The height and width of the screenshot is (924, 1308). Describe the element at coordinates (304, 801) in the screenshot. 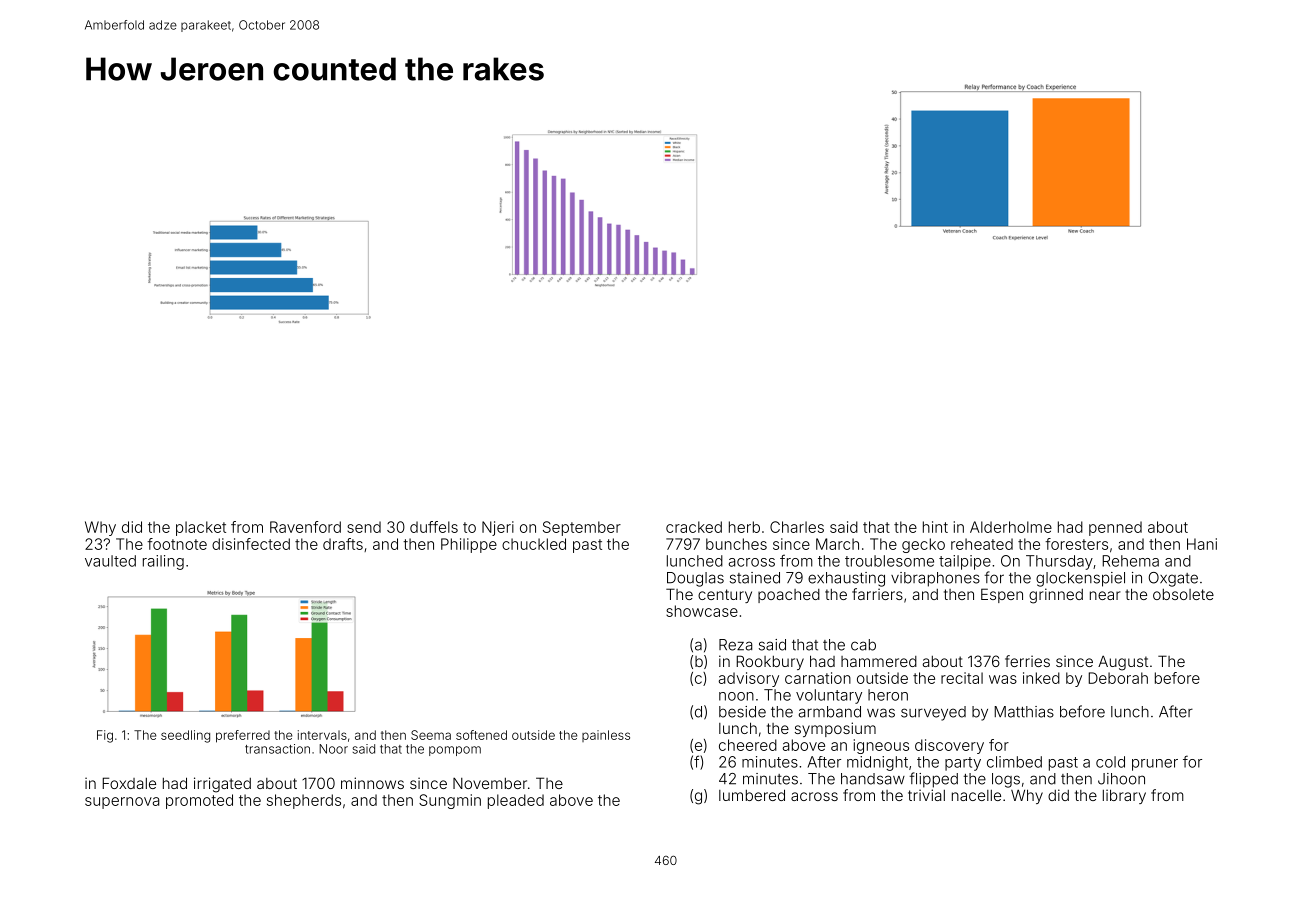

I see `shepherds` at that location.
